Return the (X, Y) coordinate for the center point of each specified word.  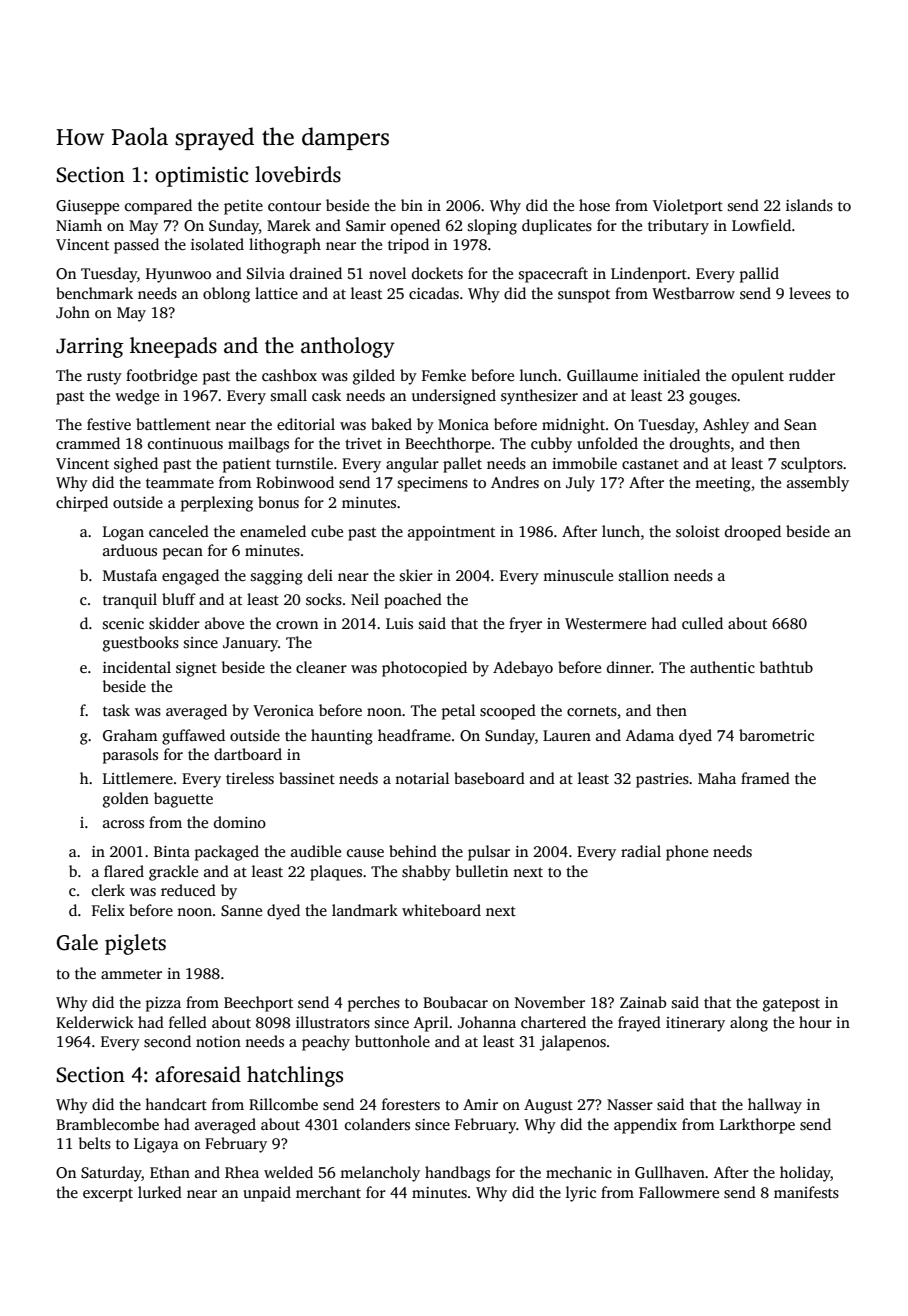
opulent (758, 377)
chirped (82, 504)
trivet (363, 443)
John (73, 312)
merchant (328, 1192)
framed (765, 778)
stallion (644, 575)
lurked (160, 1192)
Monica (463, 424)
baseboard (489, 778)
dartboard (248, 754)
